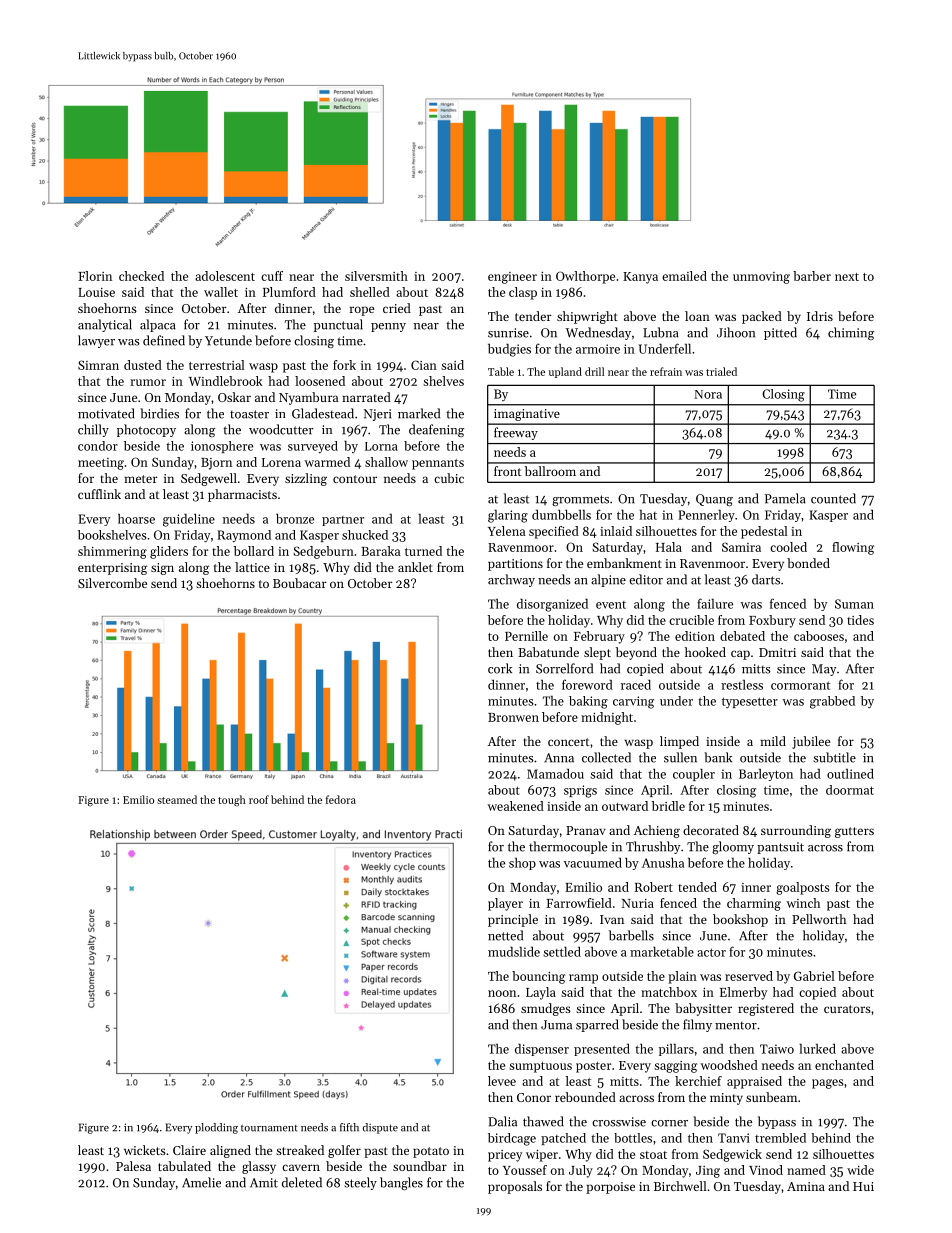 The width and height of the document is (952, 1233). I want to click on tough, so click(232, 801).
